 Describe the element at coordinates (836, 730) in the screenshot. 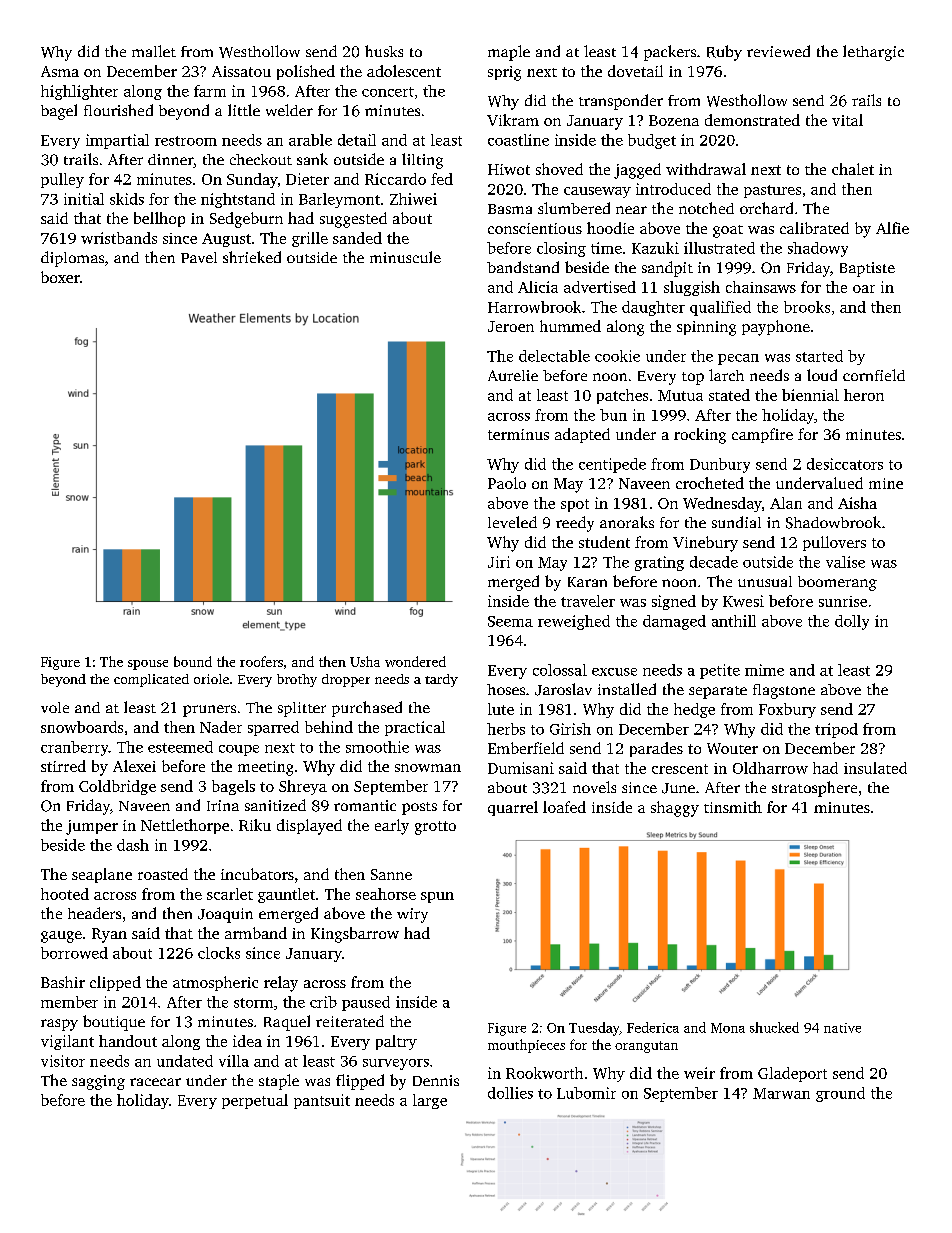

I see `tripod` at that location.
